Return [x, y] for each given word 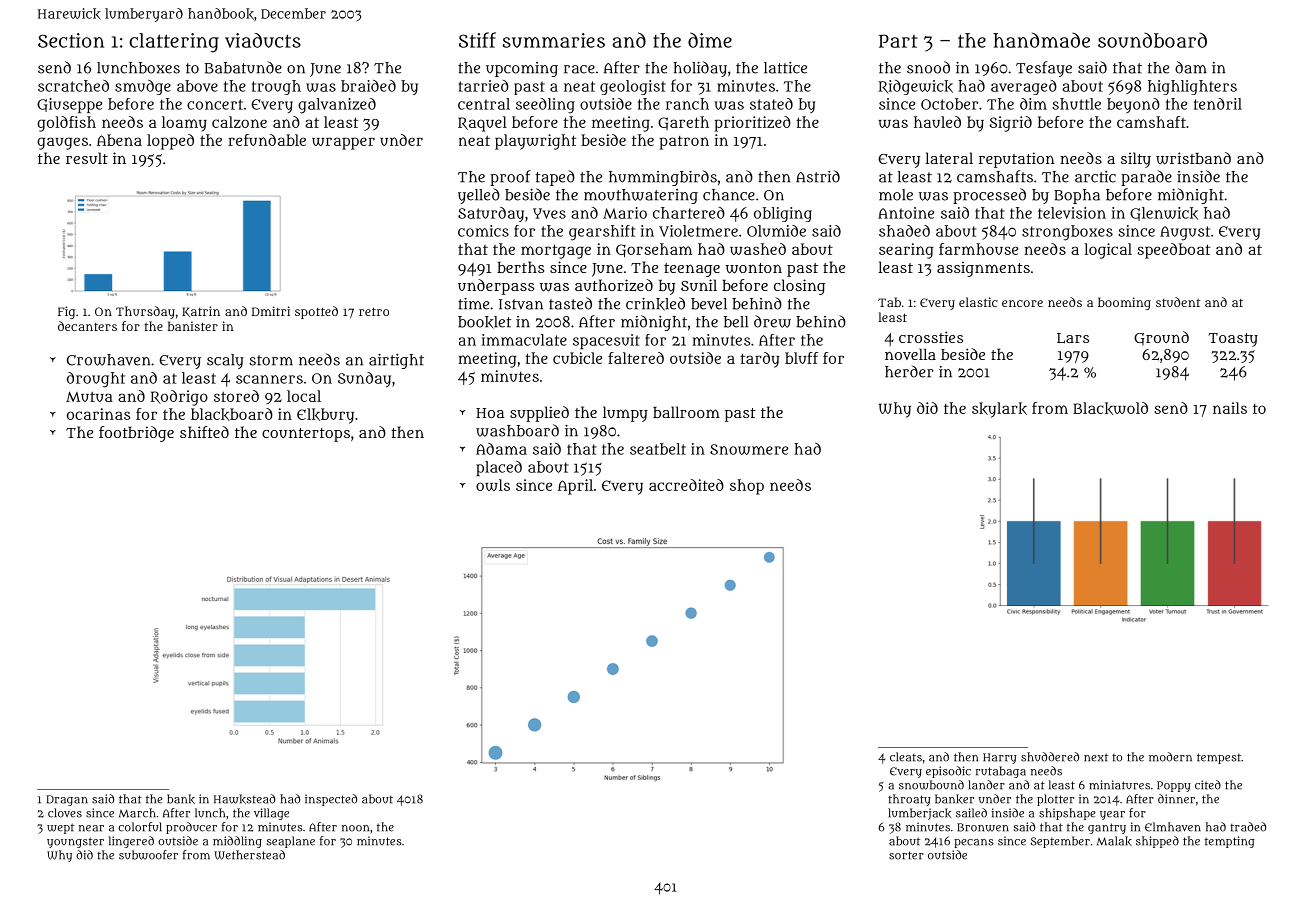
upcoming [522, 69]
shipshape [1067, 814]
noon [355, 828]
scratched [73, 86]
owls [493, 485]
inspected [331, 800]
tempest [1219, 758]
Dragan [67, 800]
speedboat [1173, 251]
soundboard [1152, 40]
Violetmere [698, 231]
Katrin [201, 311]
